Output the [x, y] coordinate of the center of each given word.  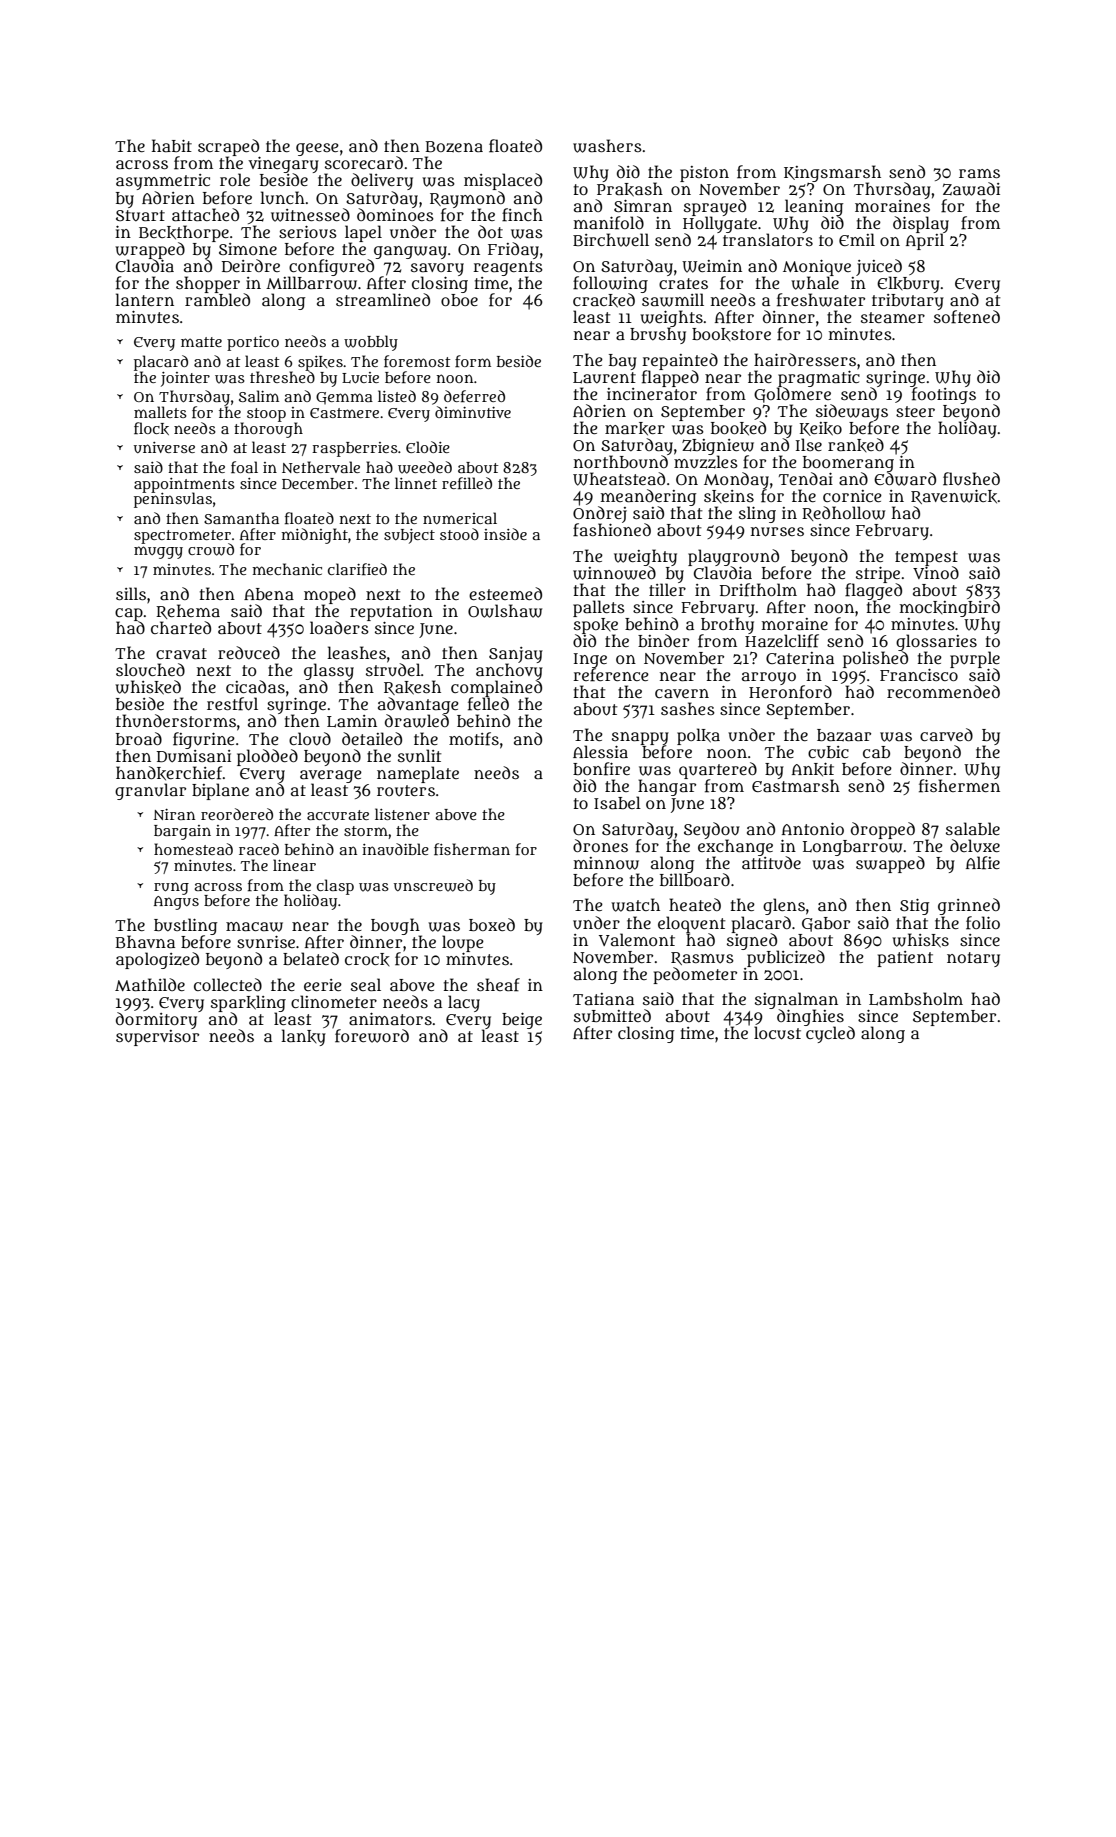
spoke [596, 626]
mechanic [287, 569]
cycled [830, 1035]
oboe [459, 300]
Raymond [467, 199]
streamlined [383, 299]
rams [979, 173]
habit [172, 145]
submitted [612, 1015]
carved [946, 734]
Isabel [617, 802]
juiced [879, 267]
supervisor [157, 1038]
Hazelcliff [782, 641]
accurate [338, 815]
